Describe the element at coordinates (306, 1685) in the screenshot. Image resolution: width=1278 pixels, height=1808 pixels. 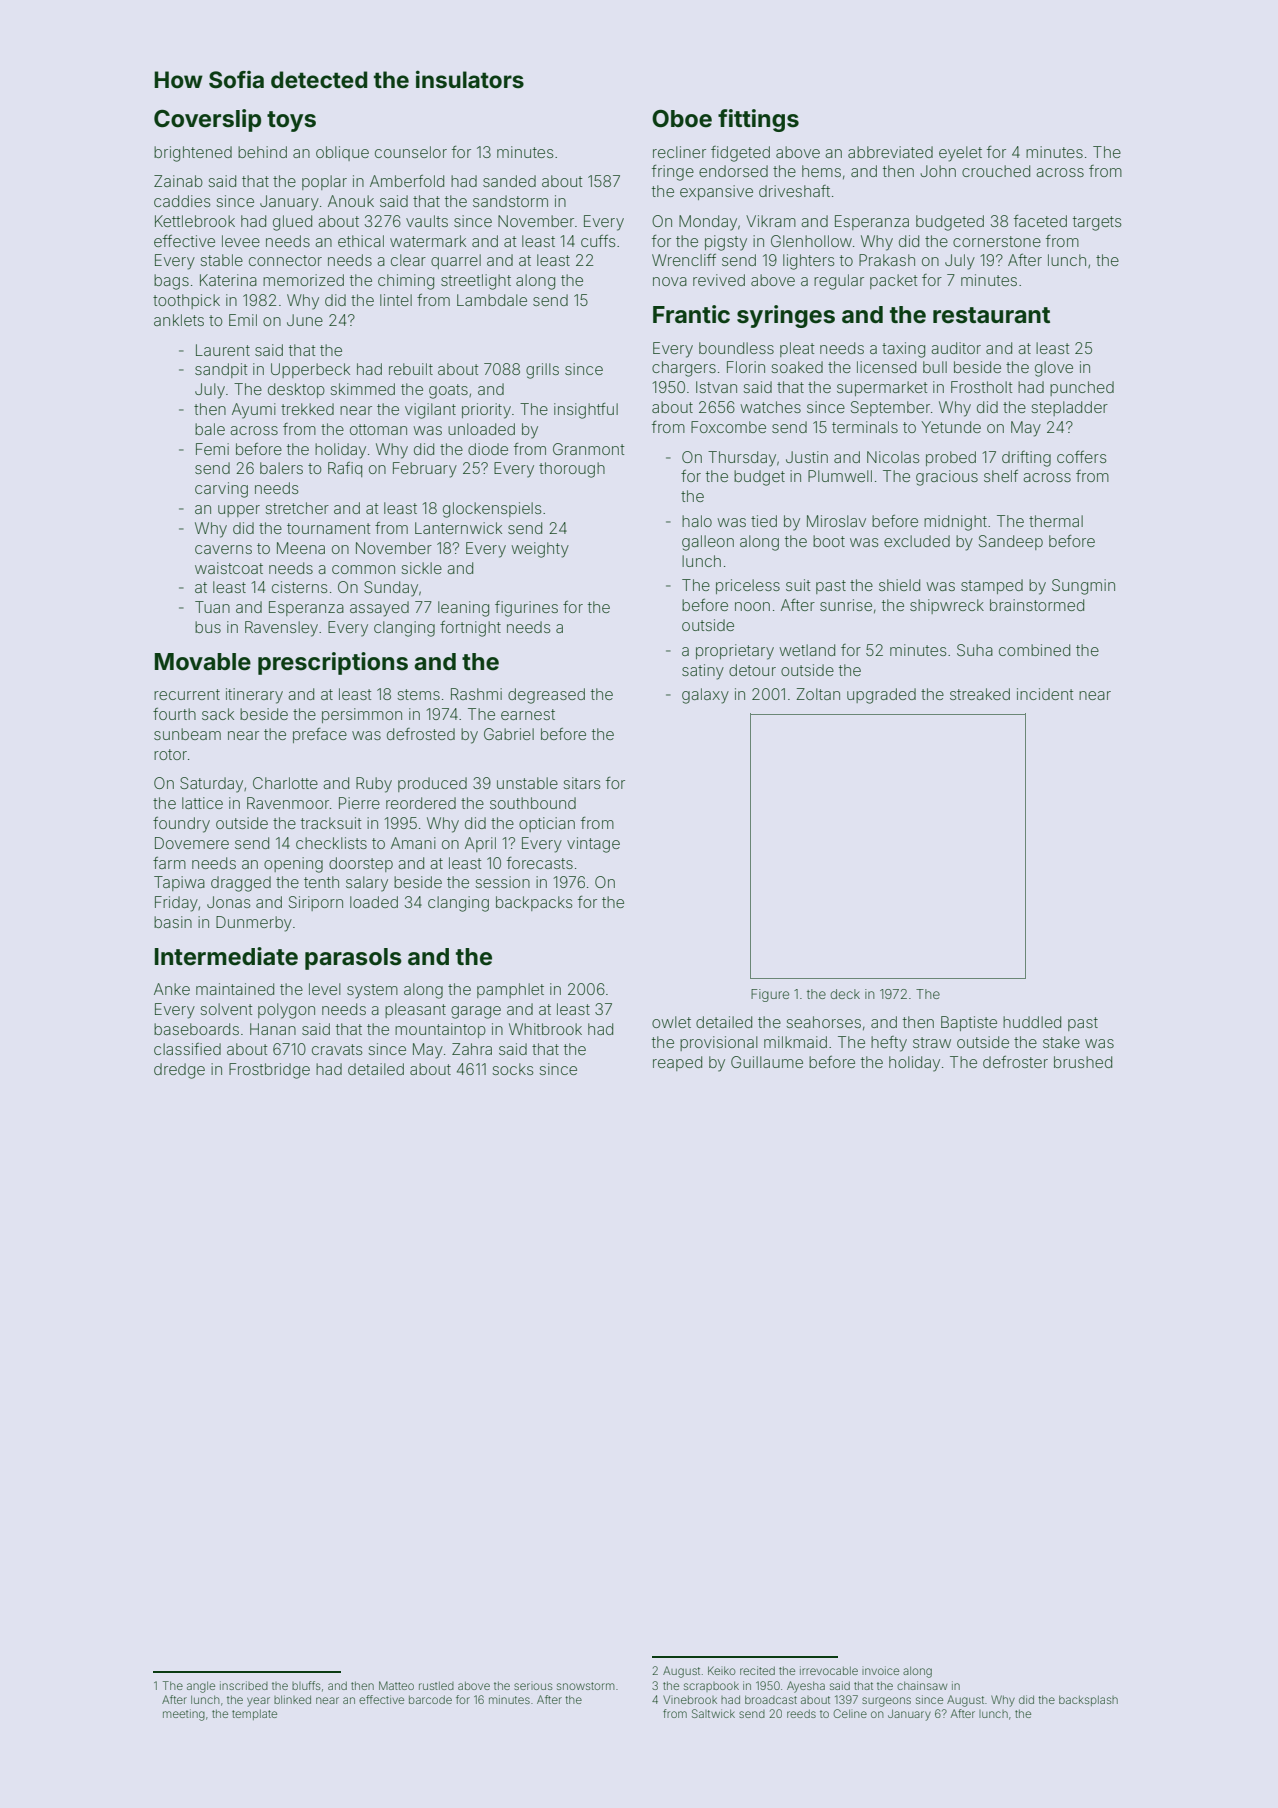
I see `bluffs` at that location.
